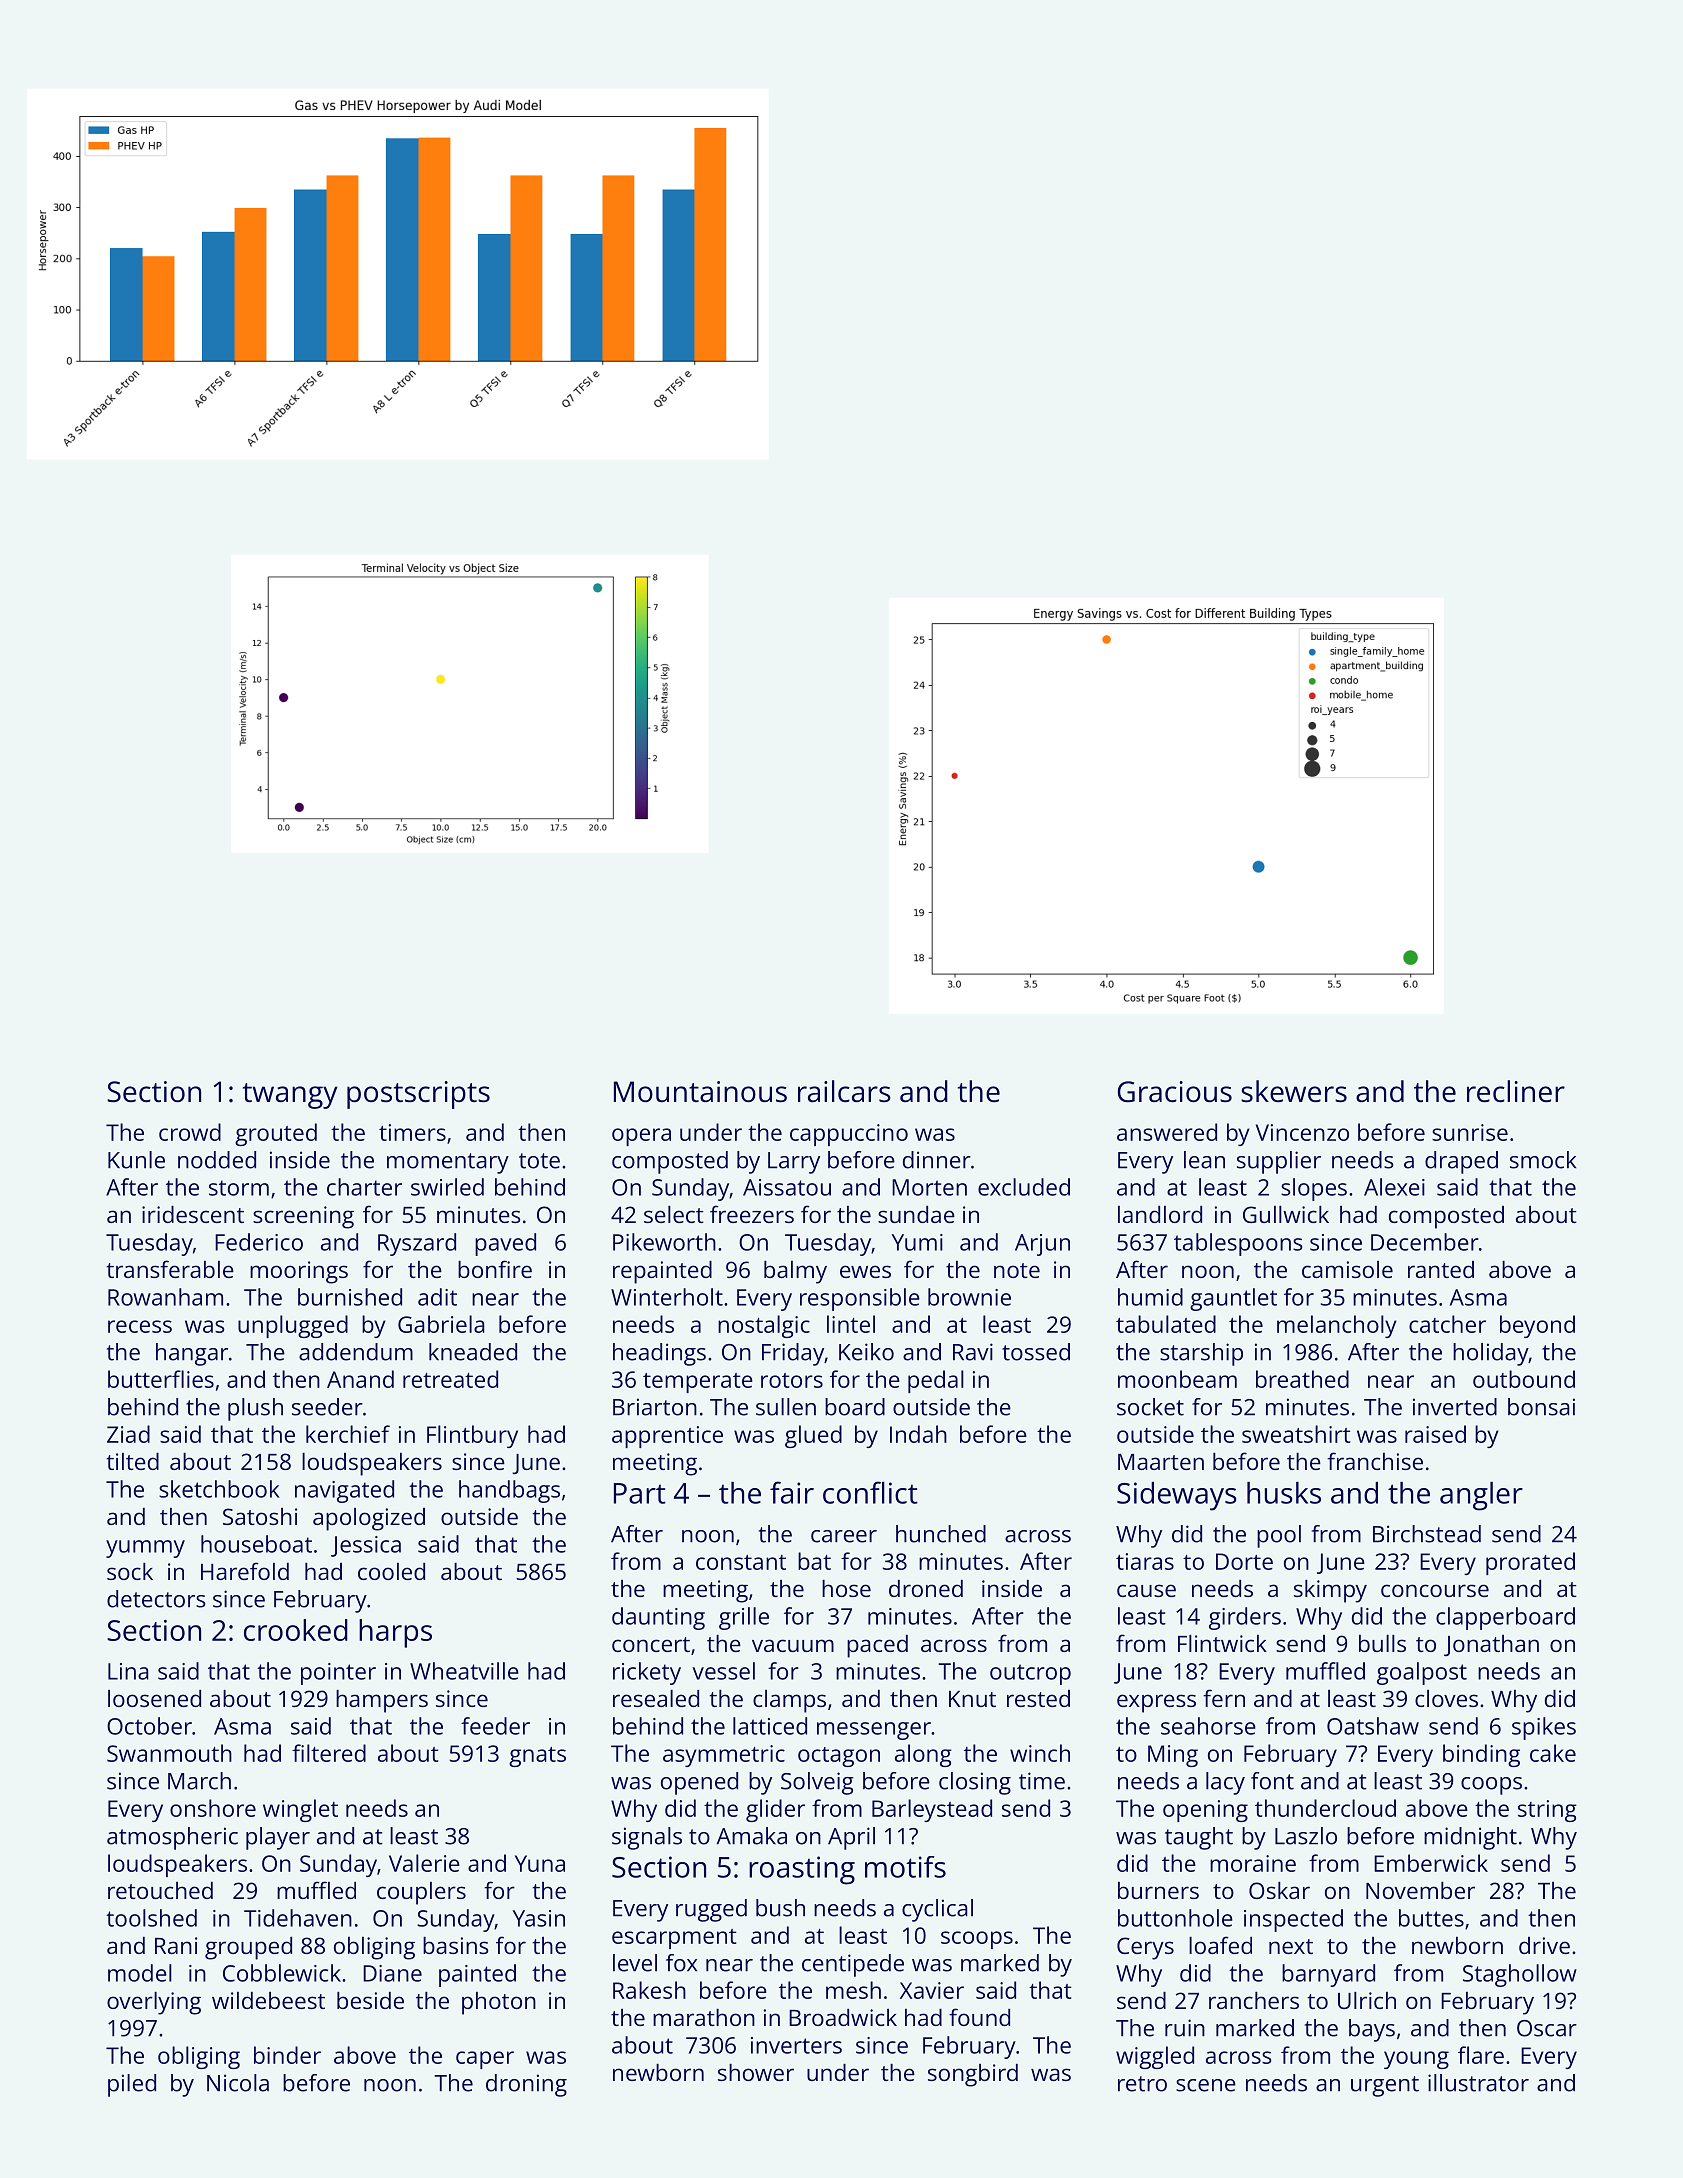 This screenshot has width=1683, height=2178. Describe the element at coordinates (391, 1571) in the screenshot. I see `cooled` at that location.
